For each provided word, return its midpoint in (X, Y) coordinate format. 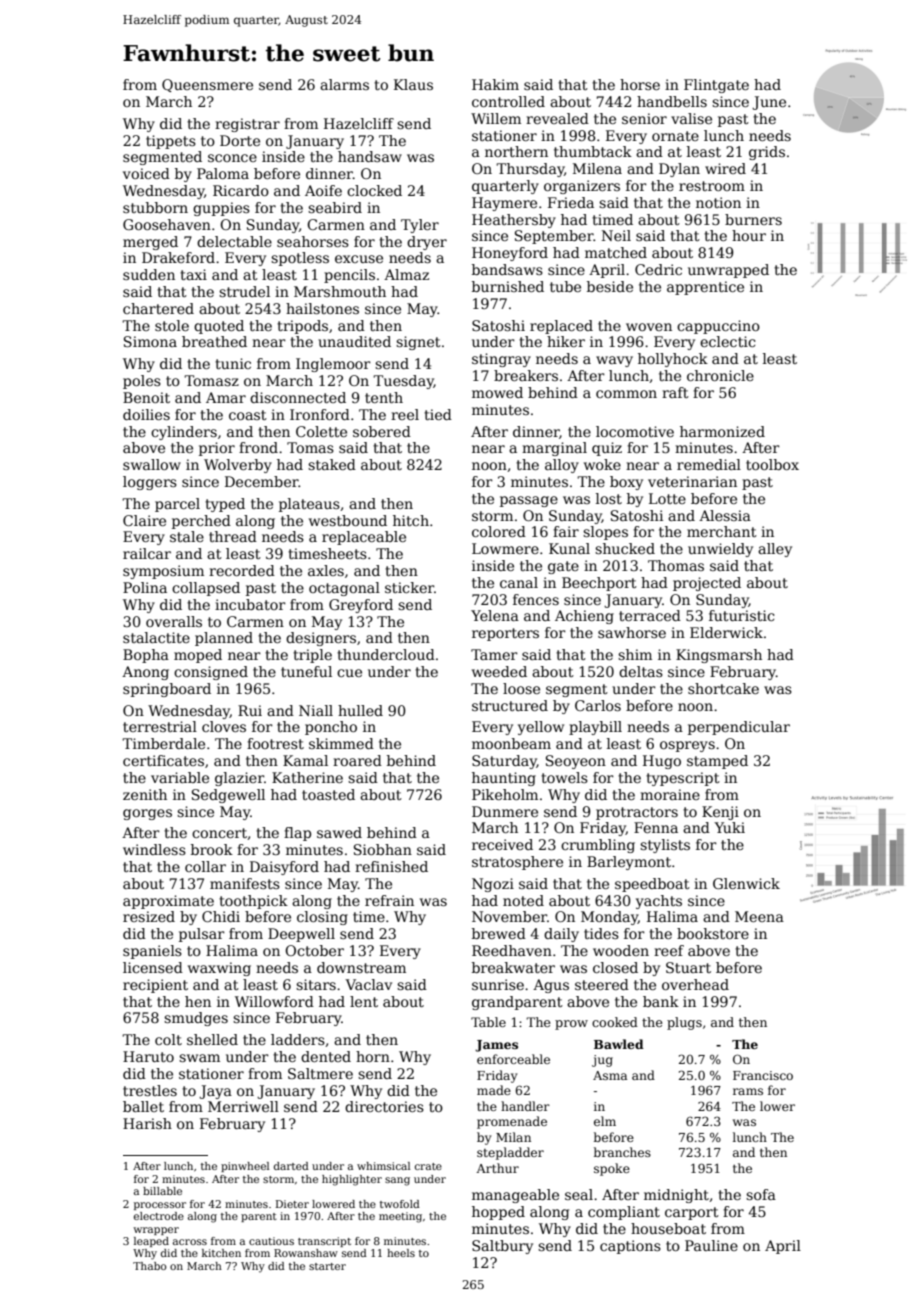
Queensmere (207, 85)
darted (291, 1166)
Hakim (495, 84)
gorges (147, 814)
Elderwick (726, 632)
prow (571, 1025)
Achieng (584, 617)
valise (691, 118)
